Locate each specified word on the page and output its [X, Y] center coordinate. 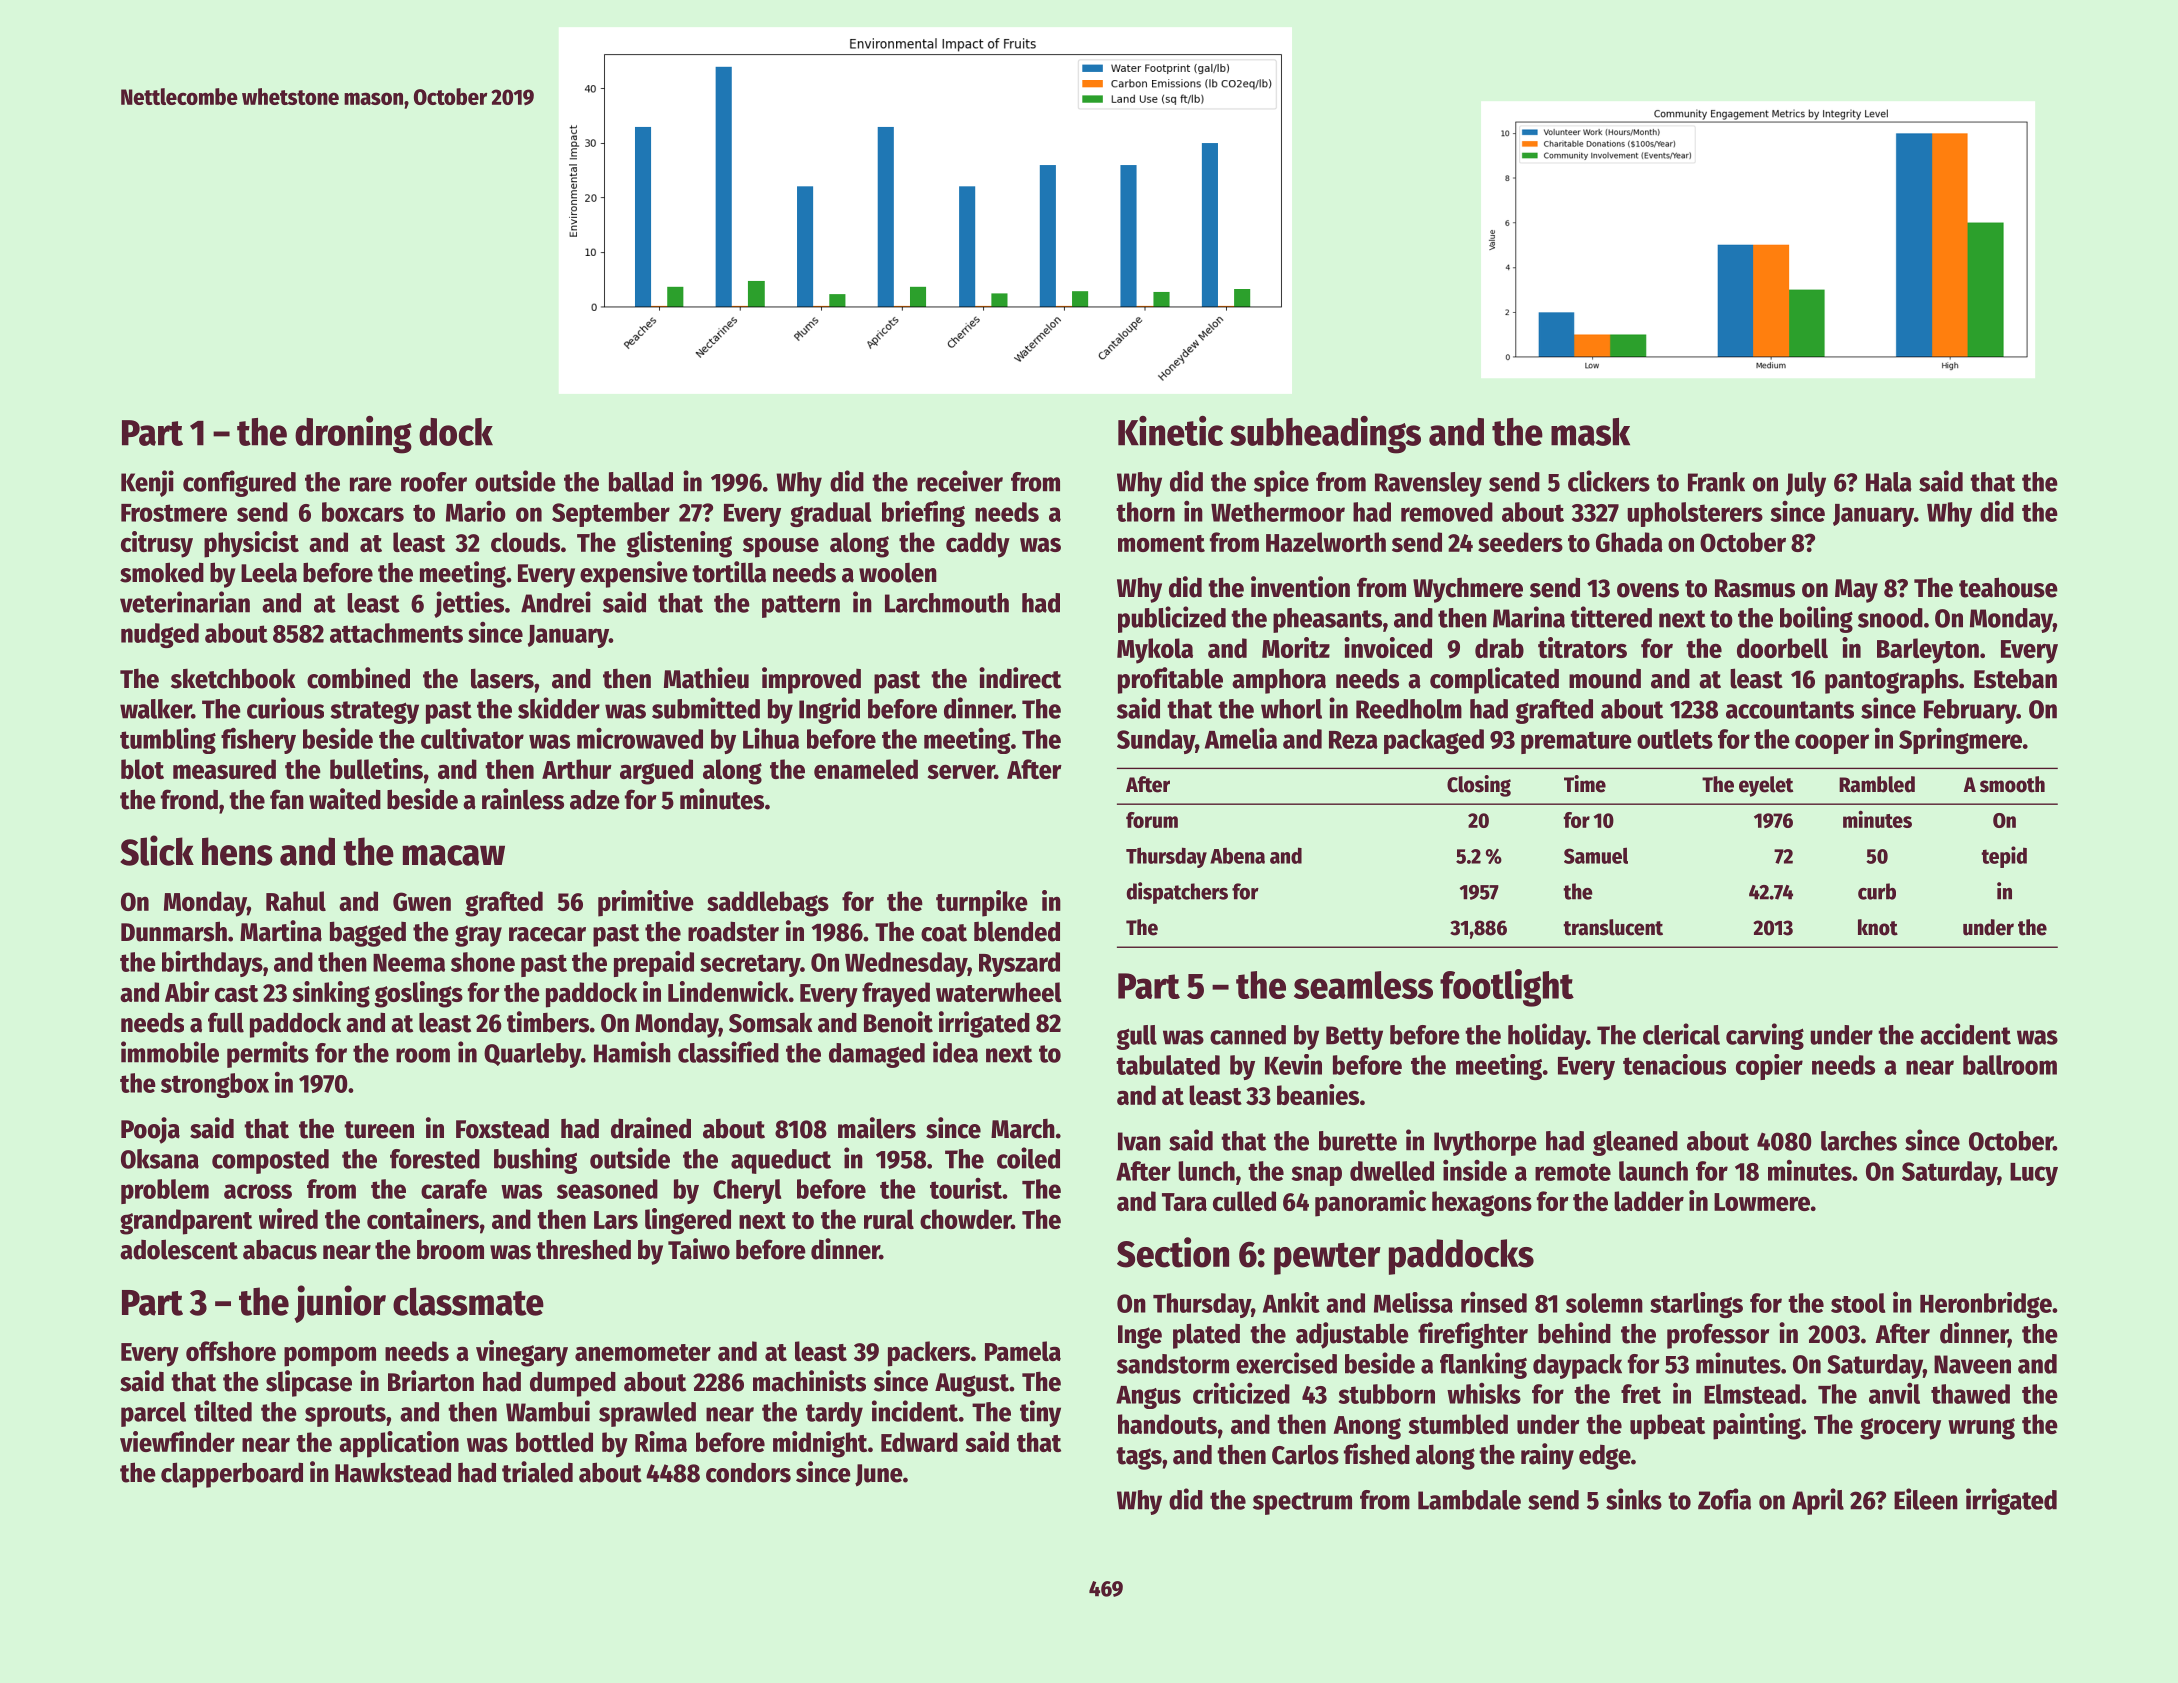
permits [268, 1054]
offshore [231, 1351]
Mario [476, 511]
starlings [1696, 1305]
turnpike [982, 903]
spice [1281, 483]
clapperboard [232, 1475]
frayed [896, 995]
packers [929, 1354]
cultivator [472, 738]
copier [1769, 1067]
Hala [1889, 482]
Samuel [1596, 855]
